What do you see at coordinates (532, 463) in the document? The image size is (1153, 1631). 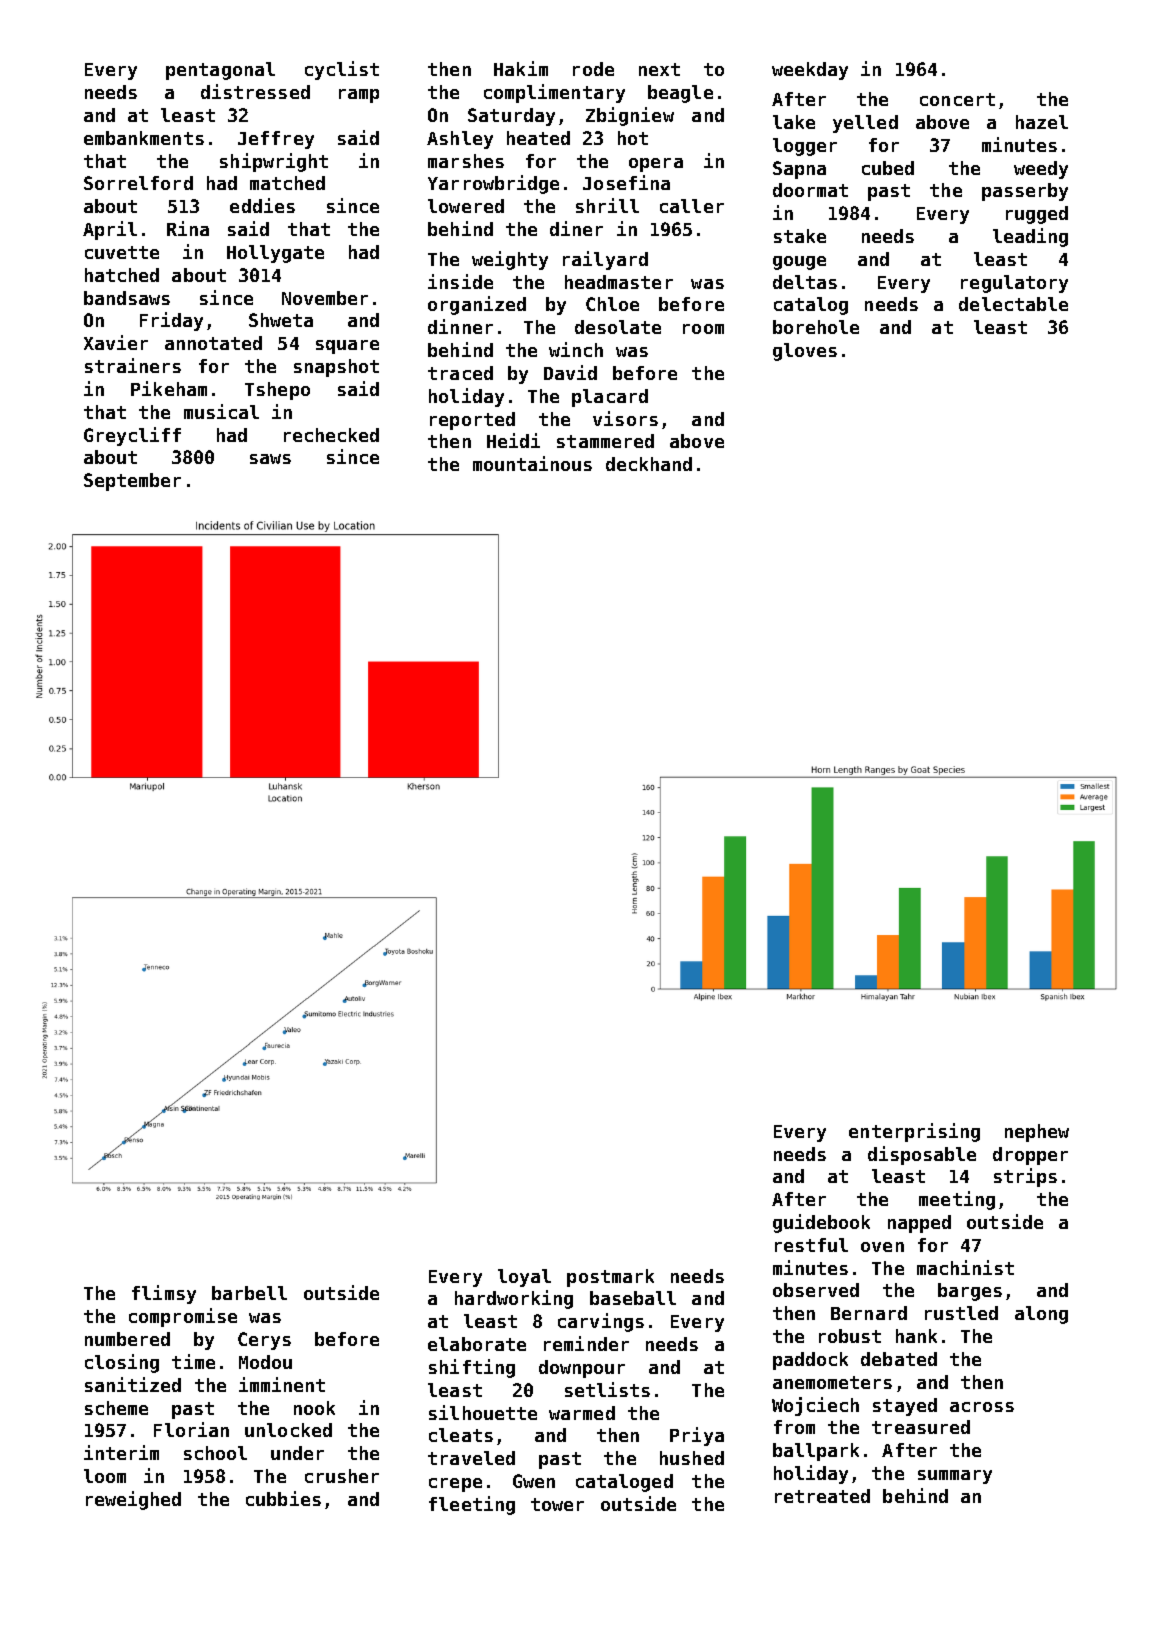 I see `mountainous` at bounding box center [532, 463].
